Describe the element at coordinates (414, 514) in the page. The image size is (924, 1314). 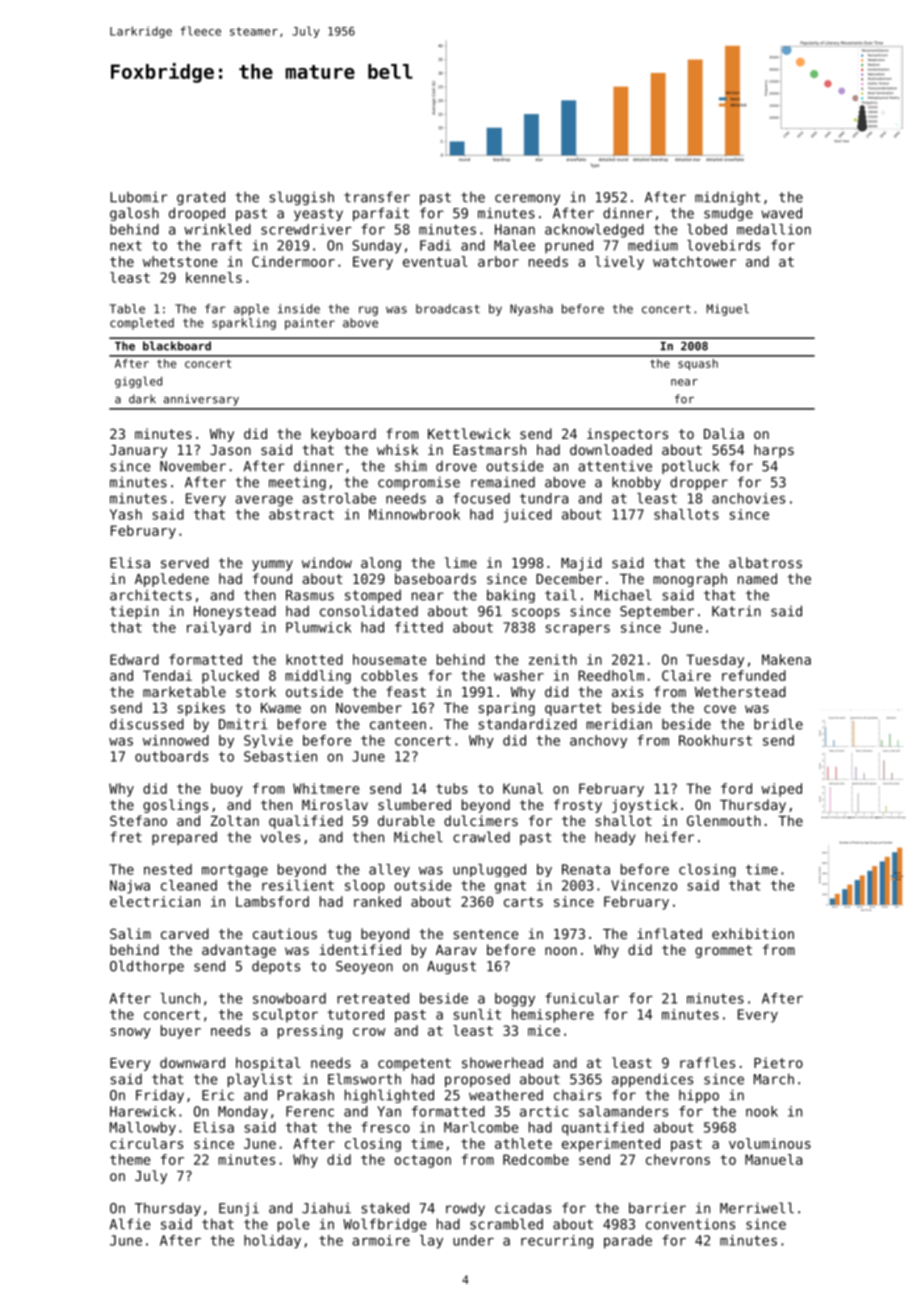
I see `Minnowbrook` at that location.
